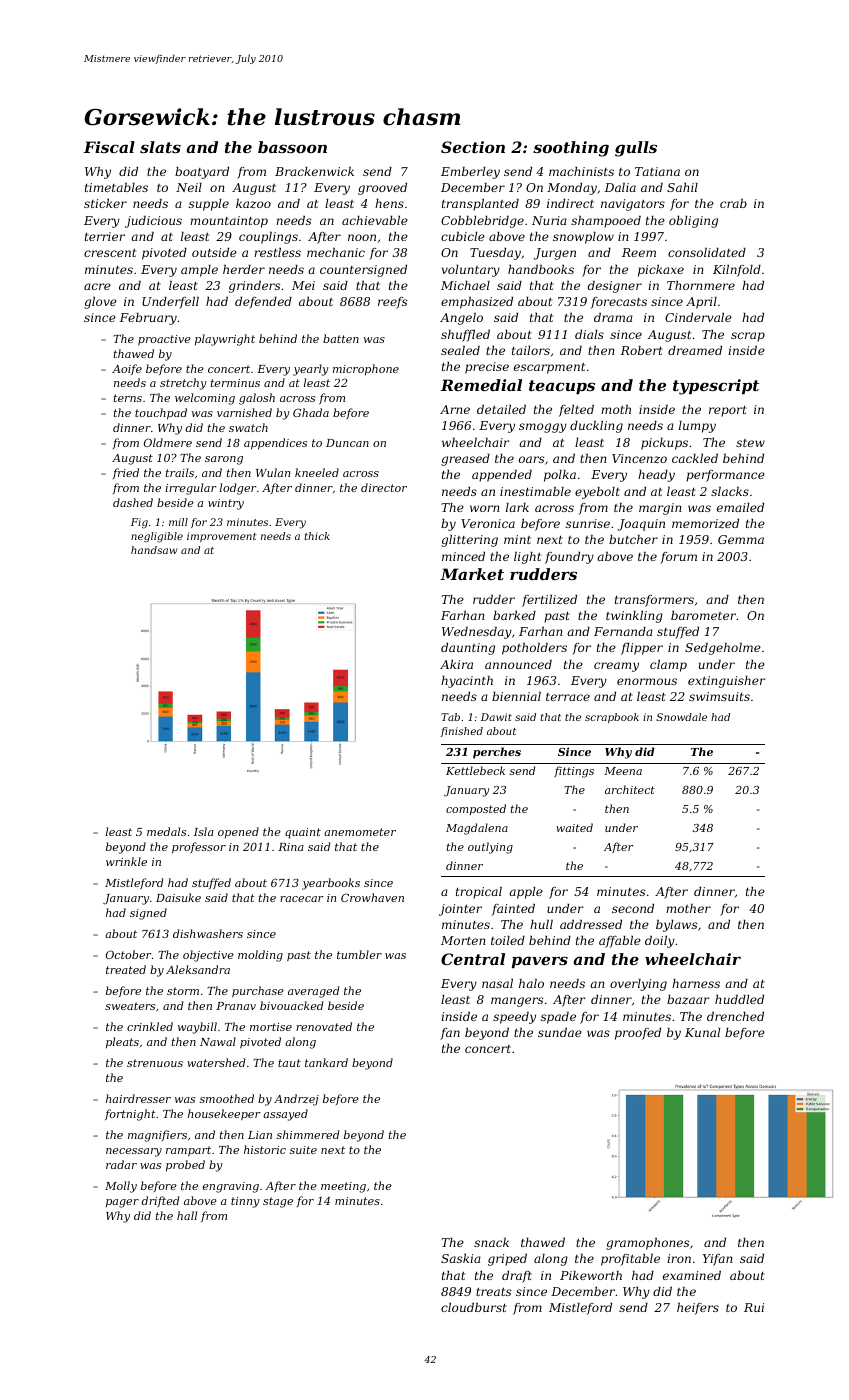 Image resolution: width=849 pixels, height=1400 pixels. I want to click on tropical, so click(479, 893).
